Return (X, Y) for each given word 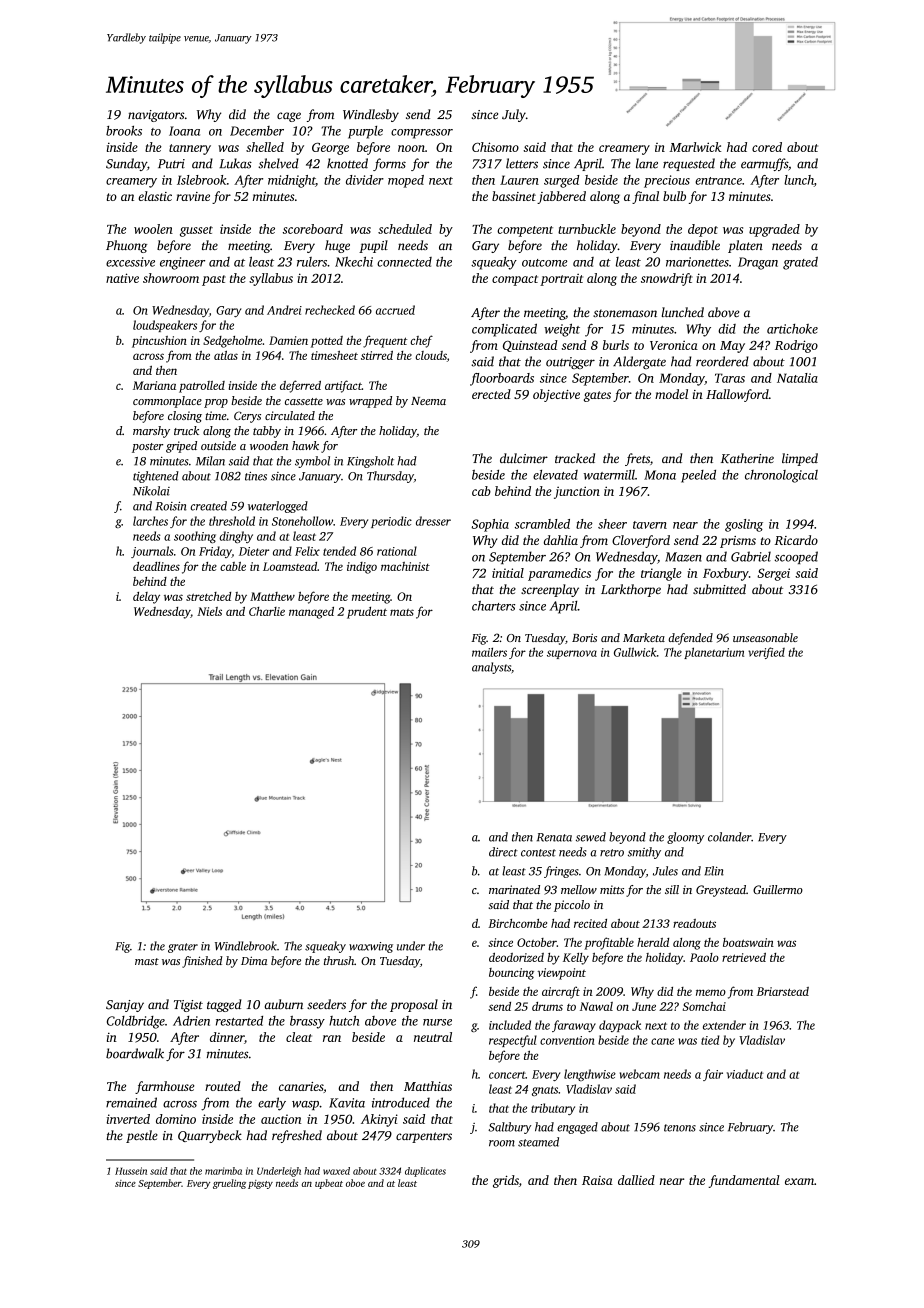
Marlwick (695, 147)
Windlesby (371, 115)
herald (653, 942)
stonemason (625, 313)
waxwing (371, 947)
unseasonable (765, 637)
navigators (156, 116)
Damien (288, 340)
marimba (223, 1171)
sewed (591, 837)
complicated (504, 330)
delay (146, 598)
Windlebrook (246, 946)
